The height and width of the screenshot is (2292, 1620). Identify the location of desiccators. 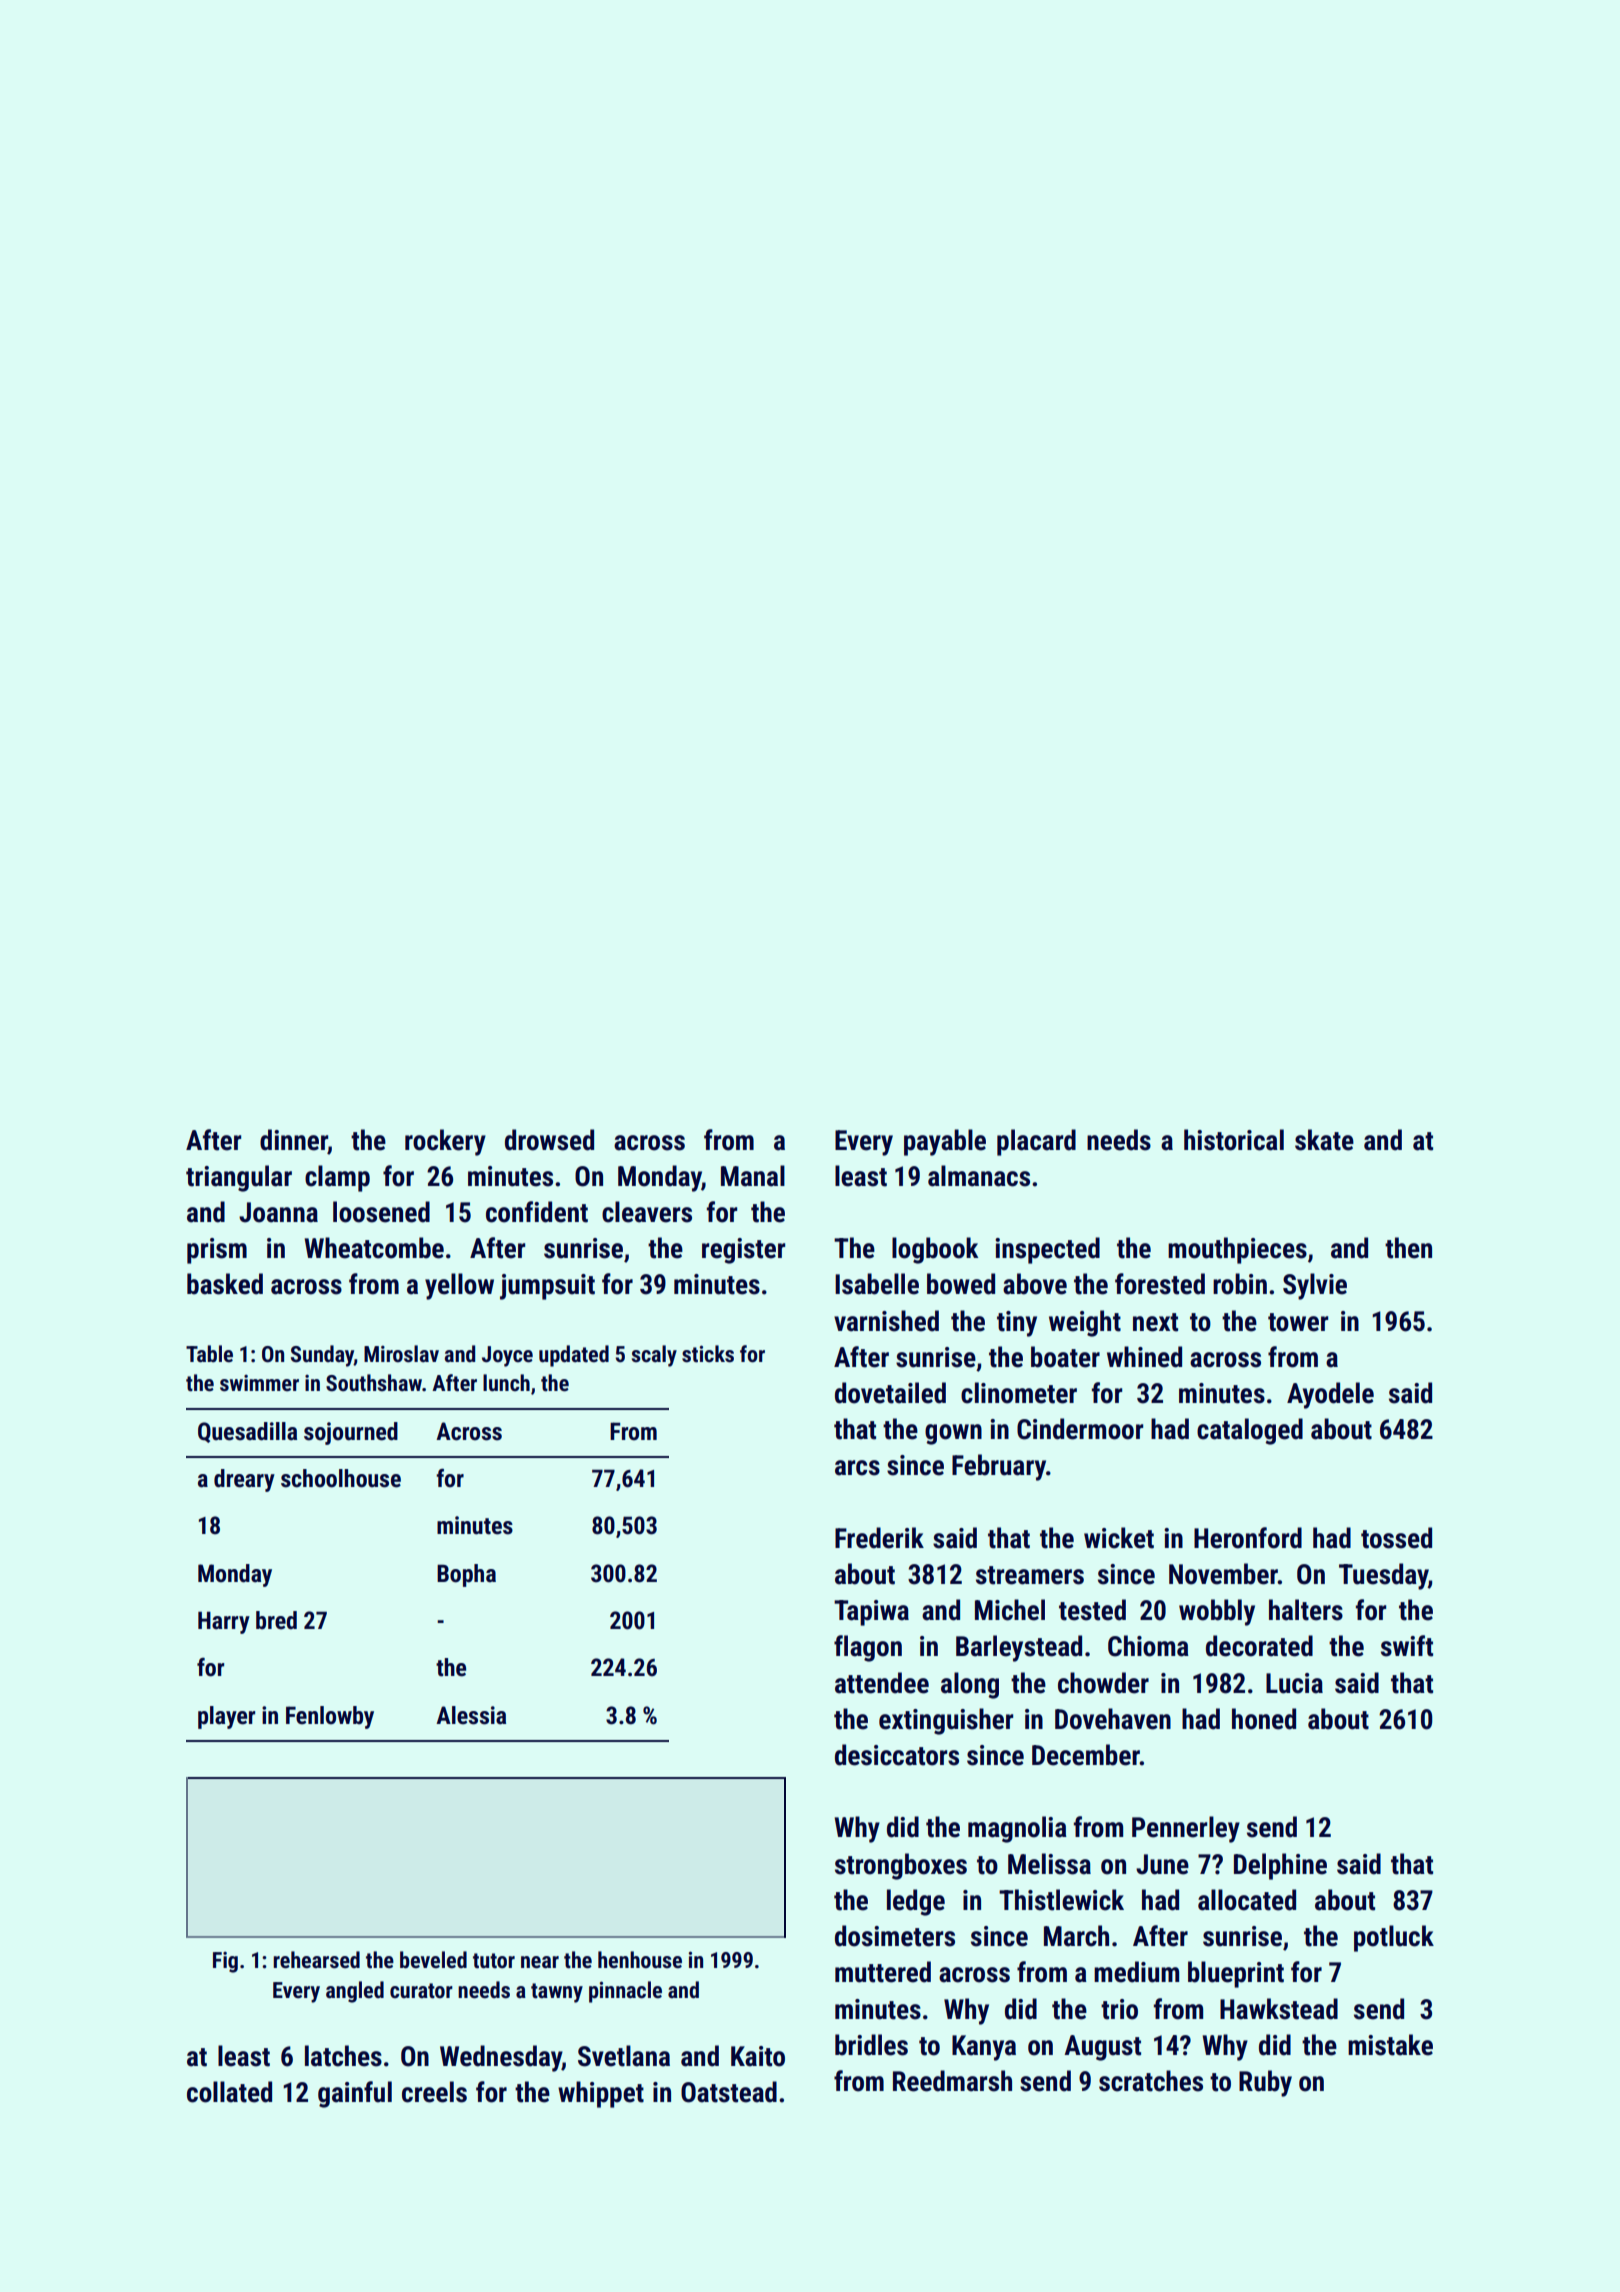
(897, 1755).
